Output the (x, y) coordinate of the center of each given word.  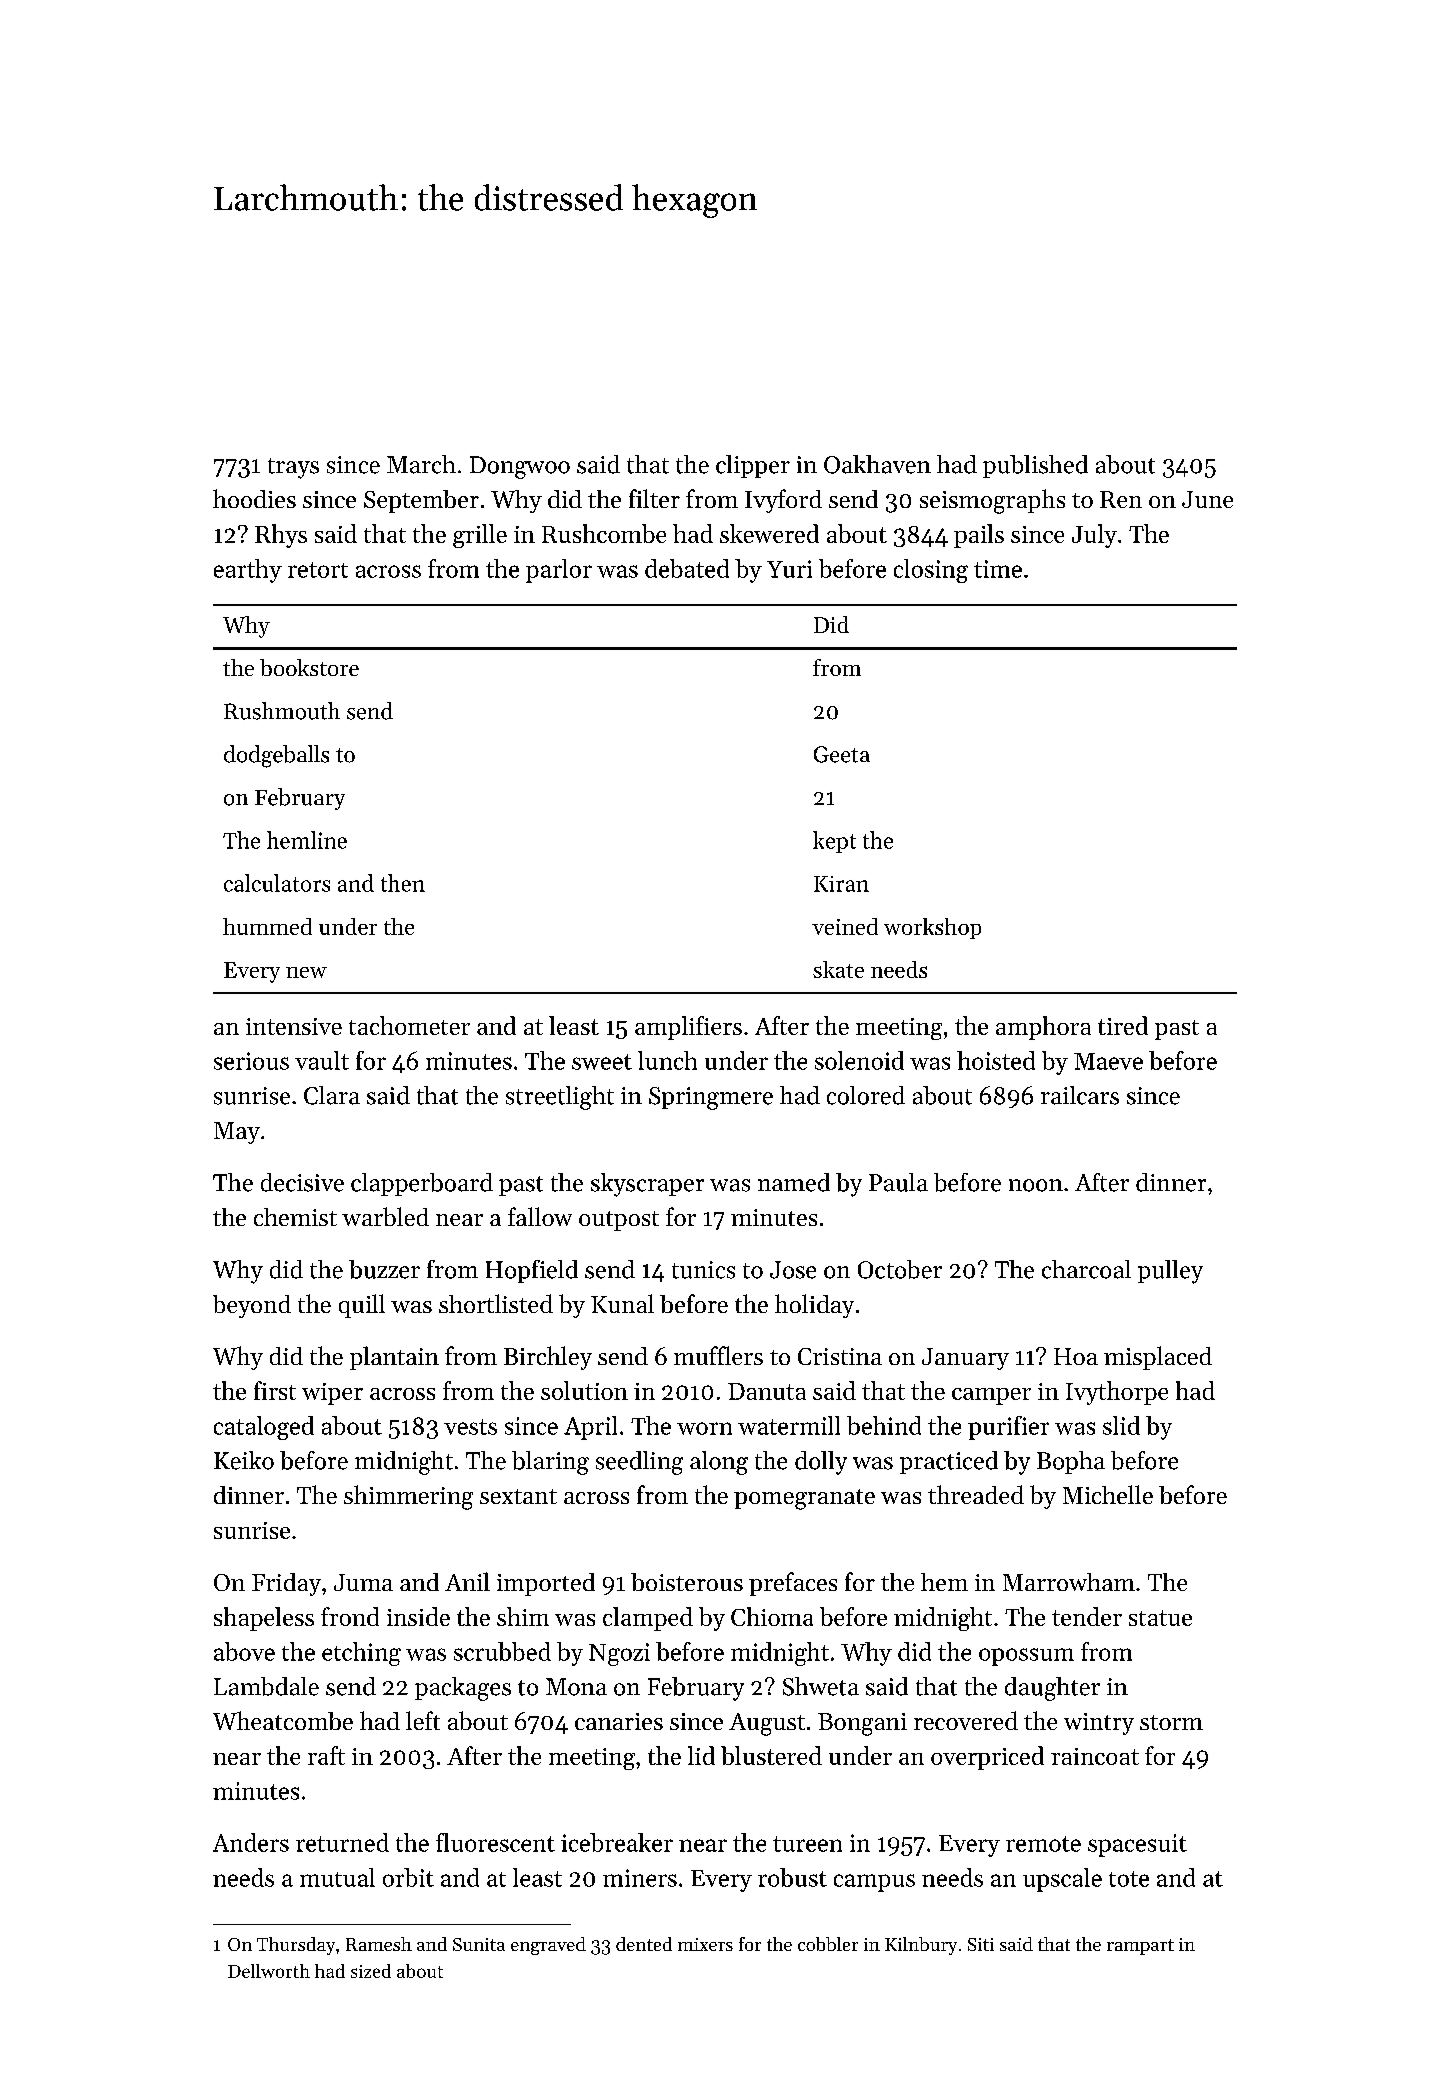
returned (342, 1842)
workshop (932, 928)
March (421, 464)
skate (838, 969)
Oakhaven (877, 464)
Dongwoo (520, 467)
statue (1160, 1618)
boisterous (687, 1582)
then (403, 883)
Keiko (244, 1460)
